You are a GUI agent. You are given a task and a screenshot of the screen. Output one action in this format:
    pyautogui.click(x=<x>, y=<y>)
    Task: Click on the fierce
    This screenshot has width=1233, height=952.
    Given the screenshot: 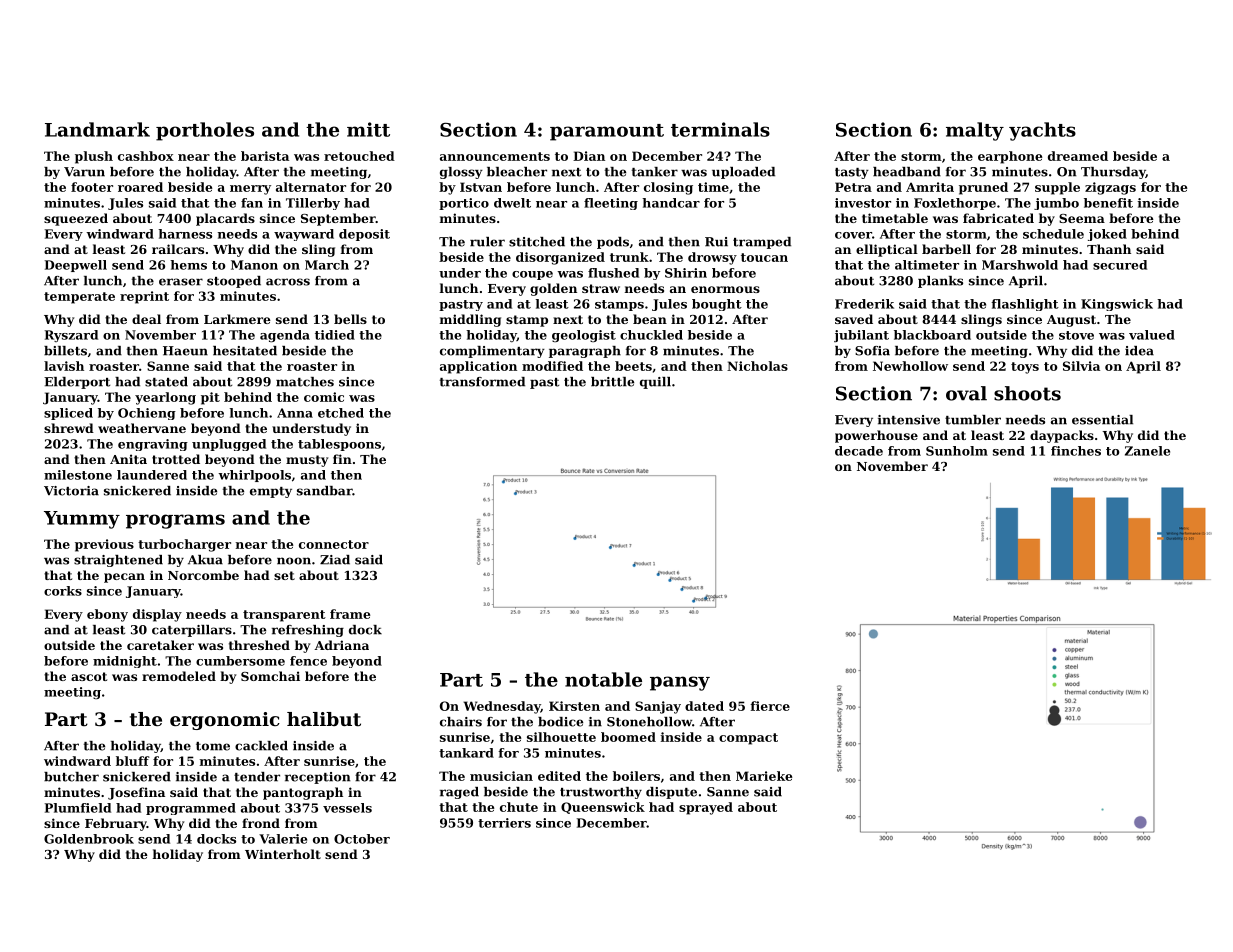 What is the action you would take?
    pyautogui.click(x=770, y=706)
